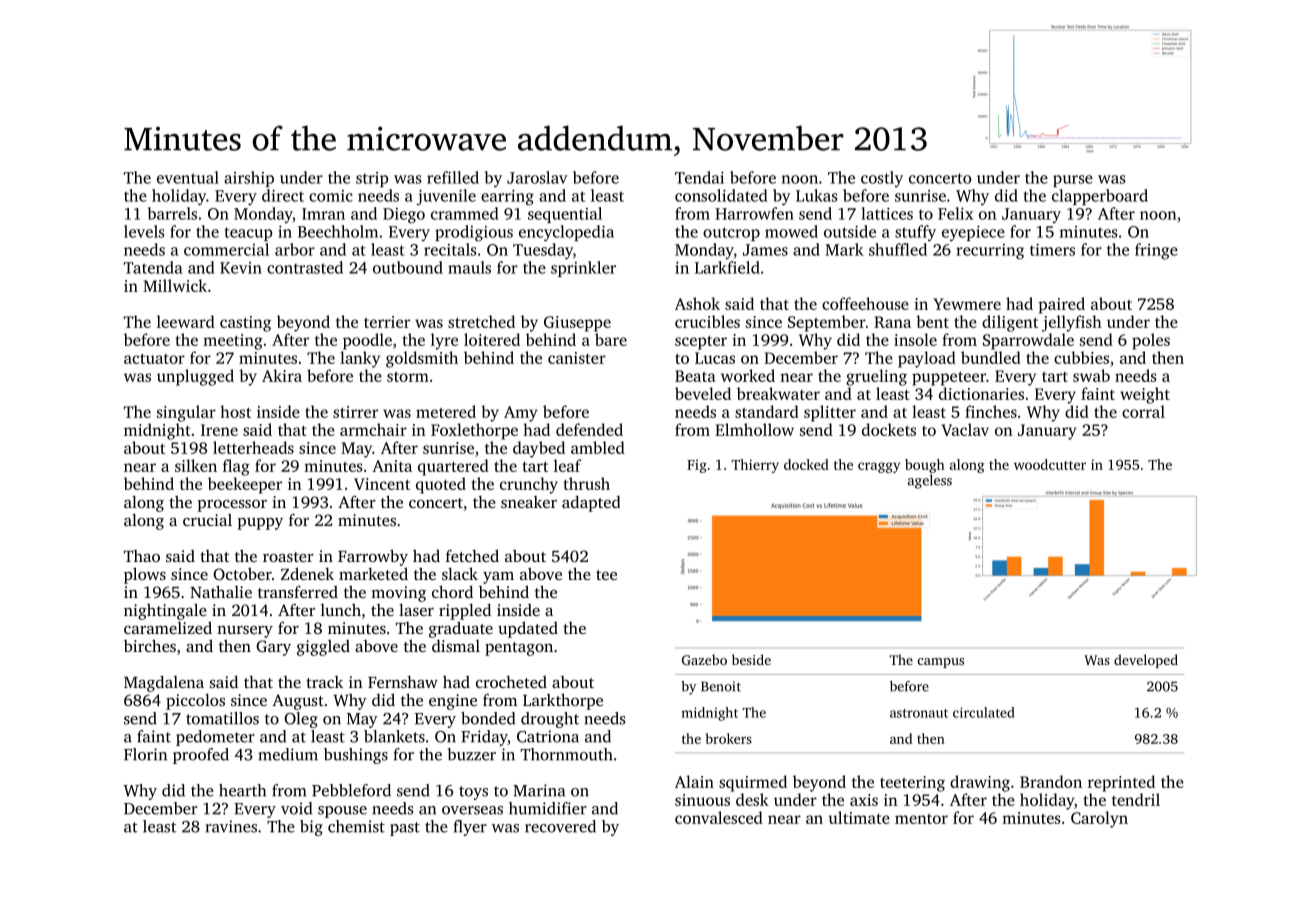 This image has height=924, width=1308. What do you see at coordinates (231, 826) in the image?
I see `ravines` at bounding box center [231, 826].
